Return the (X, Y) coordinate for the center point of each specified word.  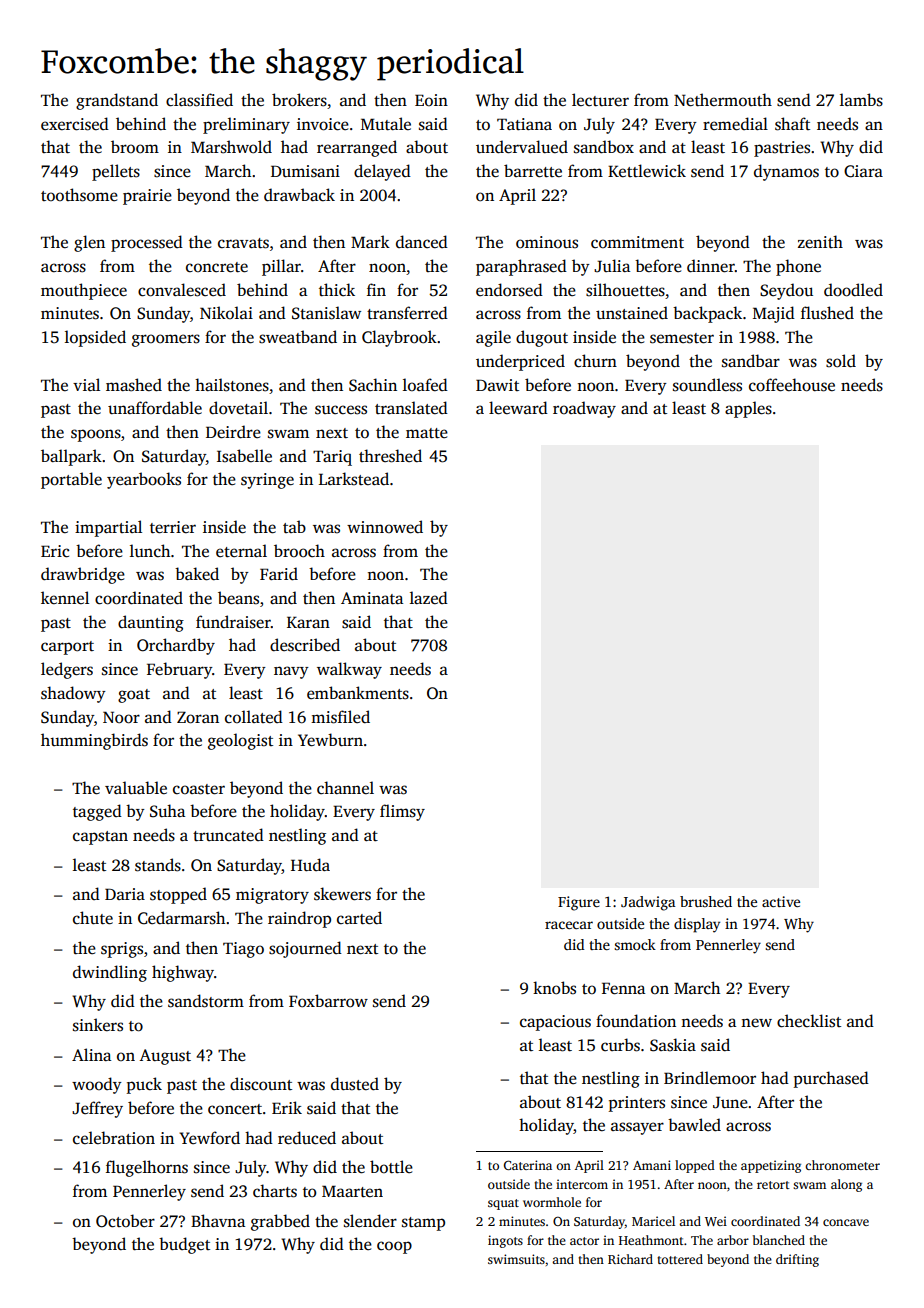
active (781, 901)
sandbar (751, 361)
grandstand (117, 101)
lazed (429, 597)
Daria (125, 894)
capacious (555, 1023)
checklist (809, 1021)
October (125, 1221)
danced (422, 241)
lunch (150, 551)
